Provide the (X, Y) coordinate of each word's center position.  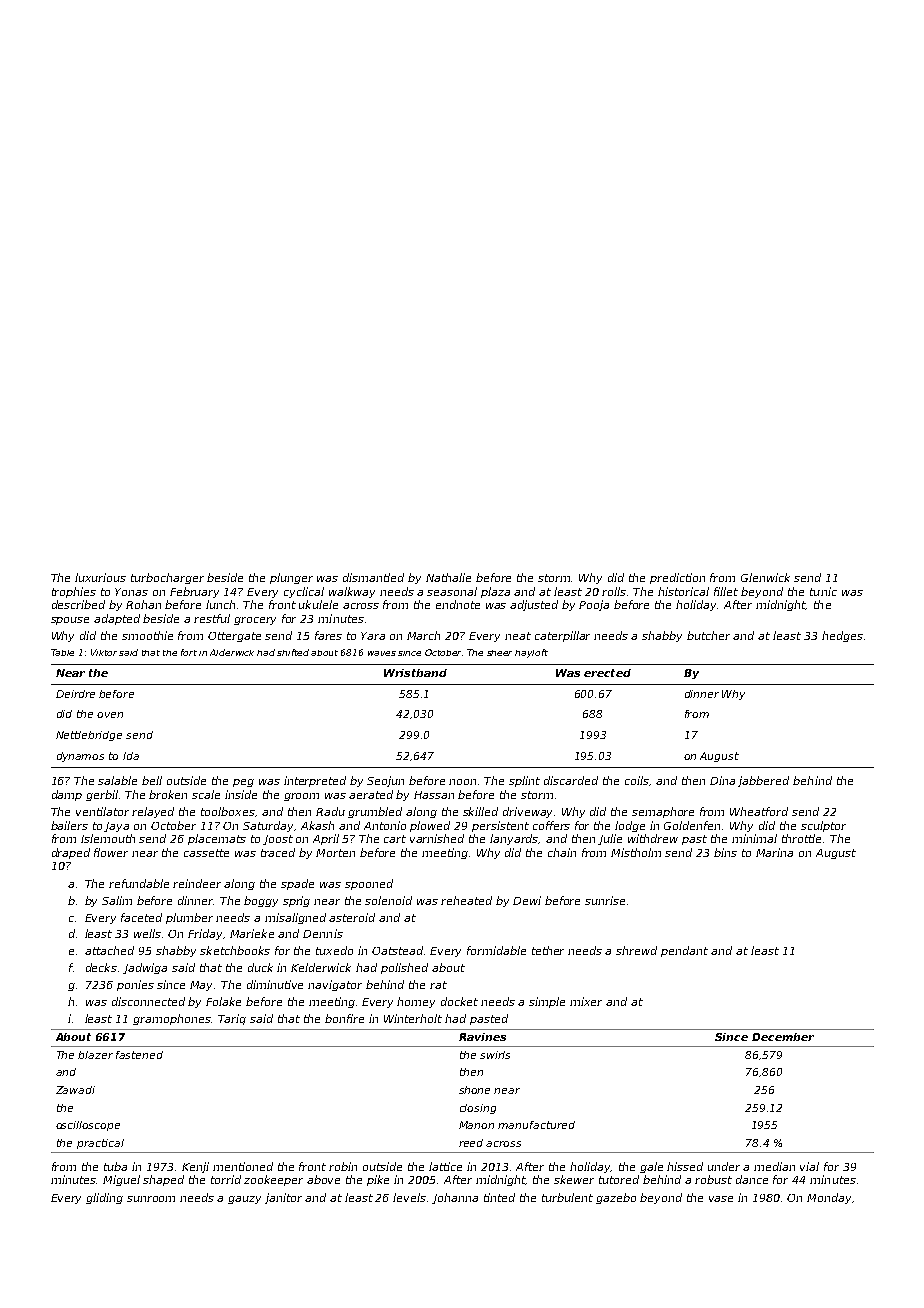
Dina (722, 780)
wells (147, 933)
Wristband (415, 673)
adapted (117, 619)
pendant (684, 951)
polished (404, 968)
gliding (104, 1198)
